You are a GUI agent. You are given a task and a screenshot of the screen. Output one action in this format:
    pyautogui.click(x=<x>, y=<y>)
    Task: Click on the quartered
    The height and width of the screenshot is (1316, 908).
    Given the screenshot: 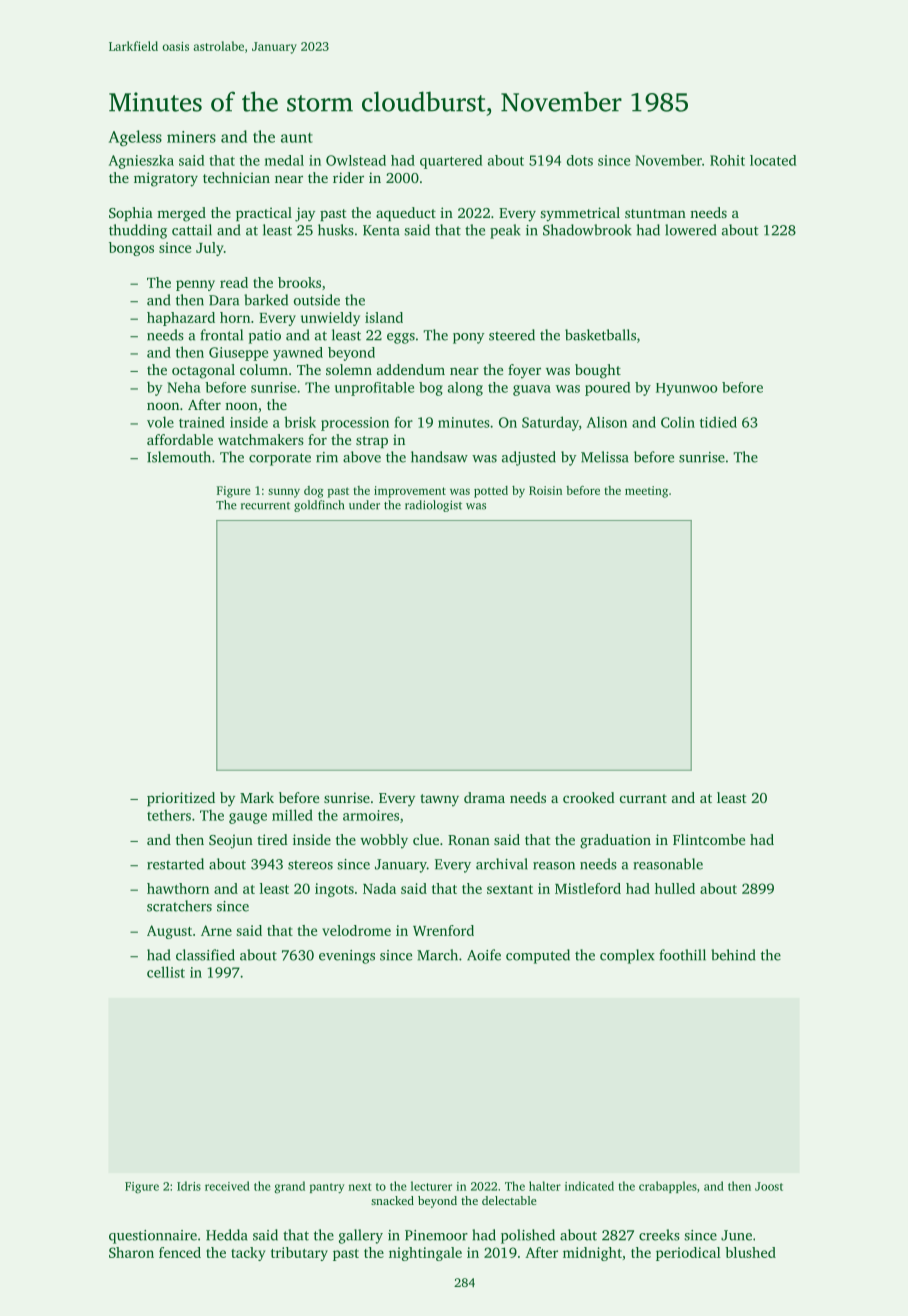 What is the action you would take?
    pyautogui.click(x=451, y=162)
